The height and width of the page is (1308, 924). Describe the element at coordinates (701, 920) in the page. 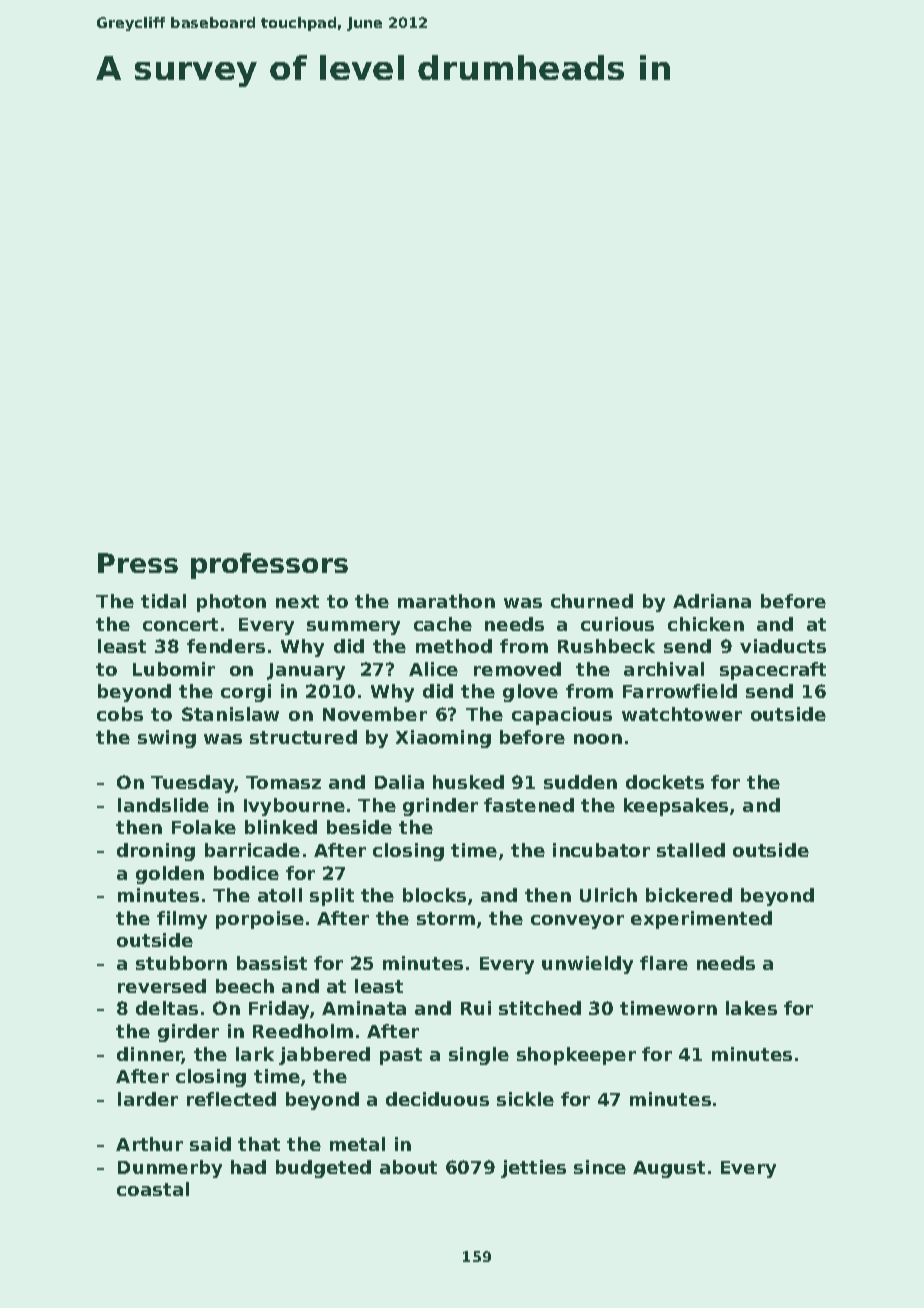

I see `experimented` at that location.
